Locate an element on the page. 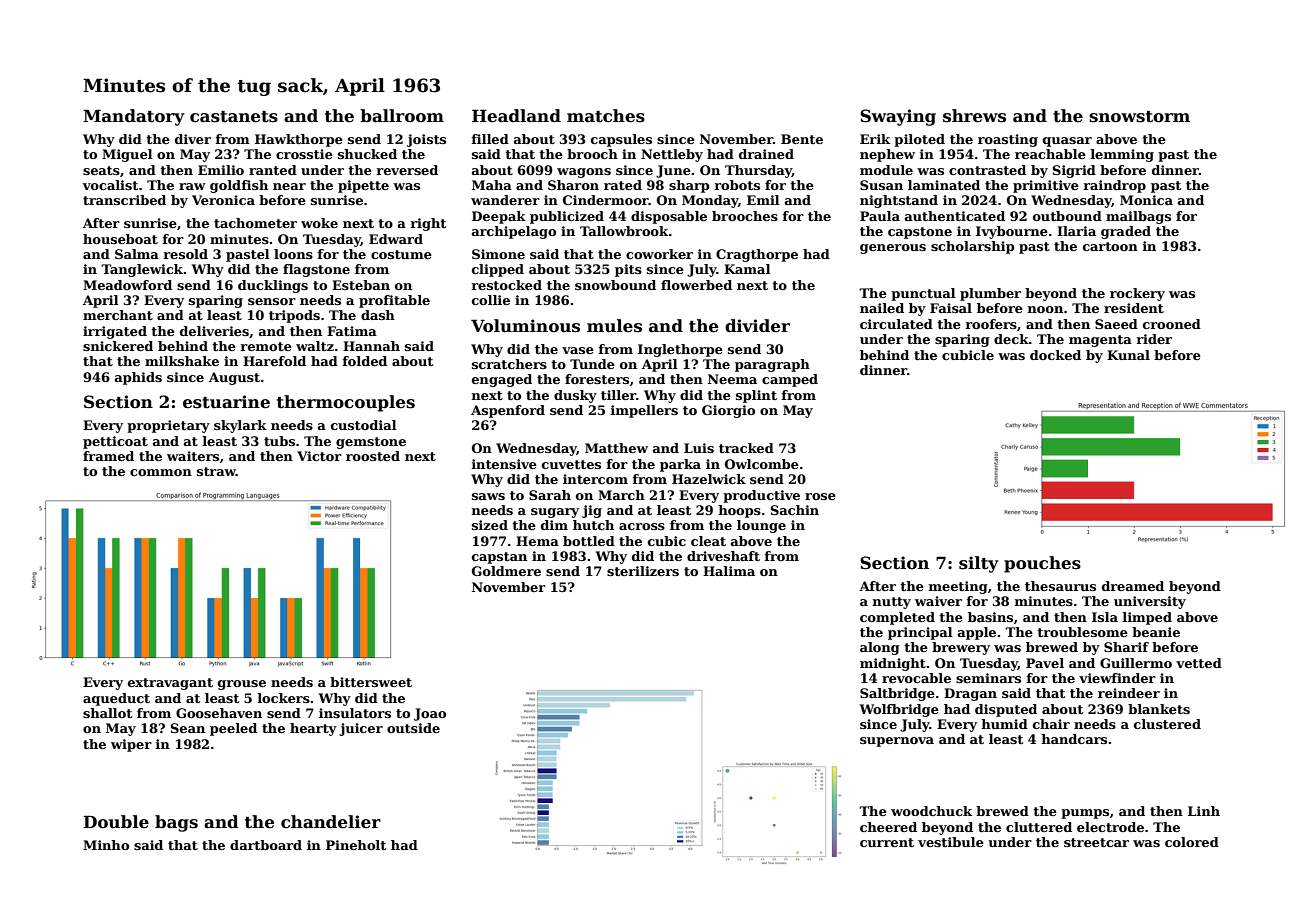 Image resolution: width=1308 pixels, height=924 pixels. Mandatory is located at coordinates (134, 117).
